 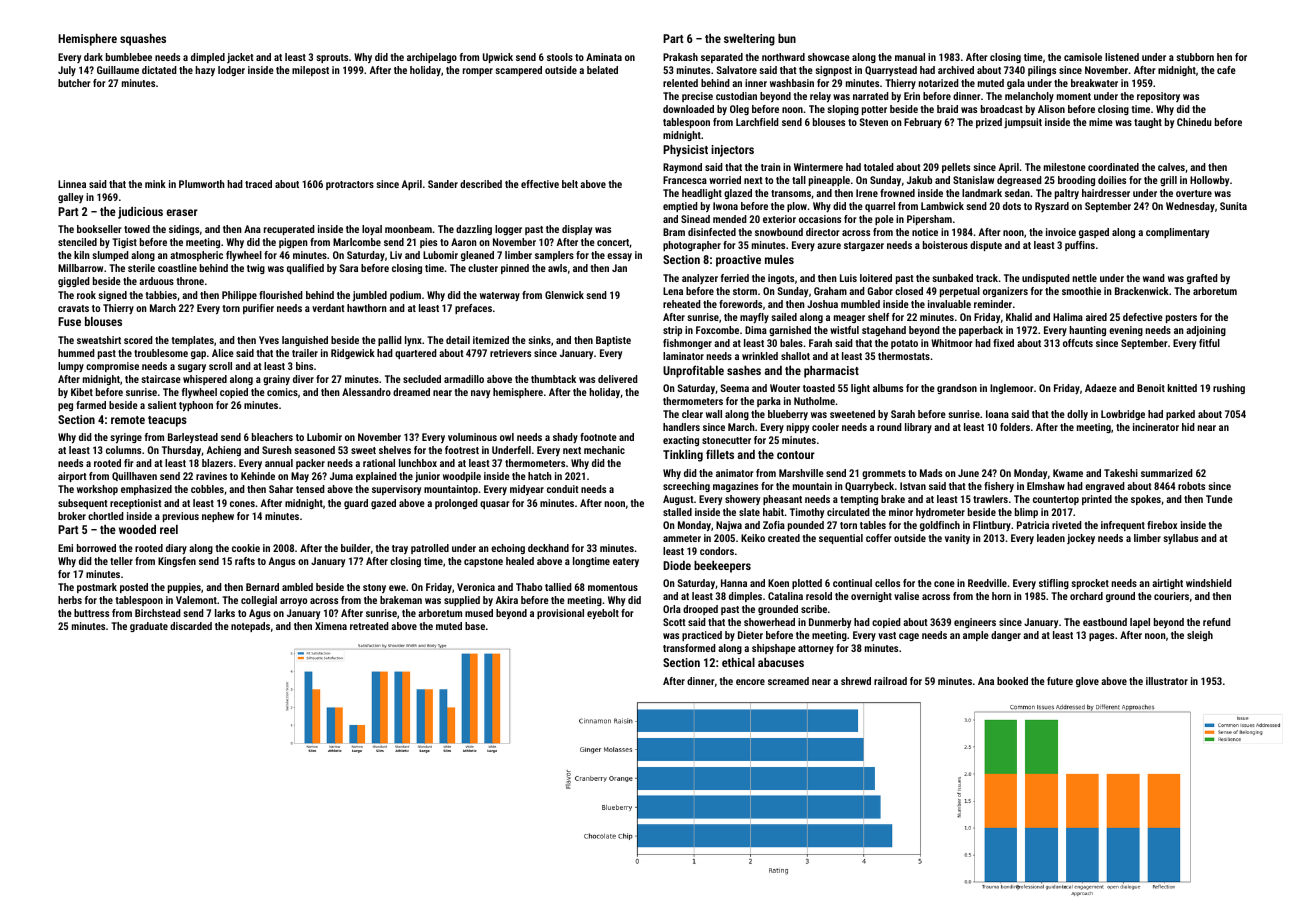 I want to click on bun, so click(x=787, y=38).
